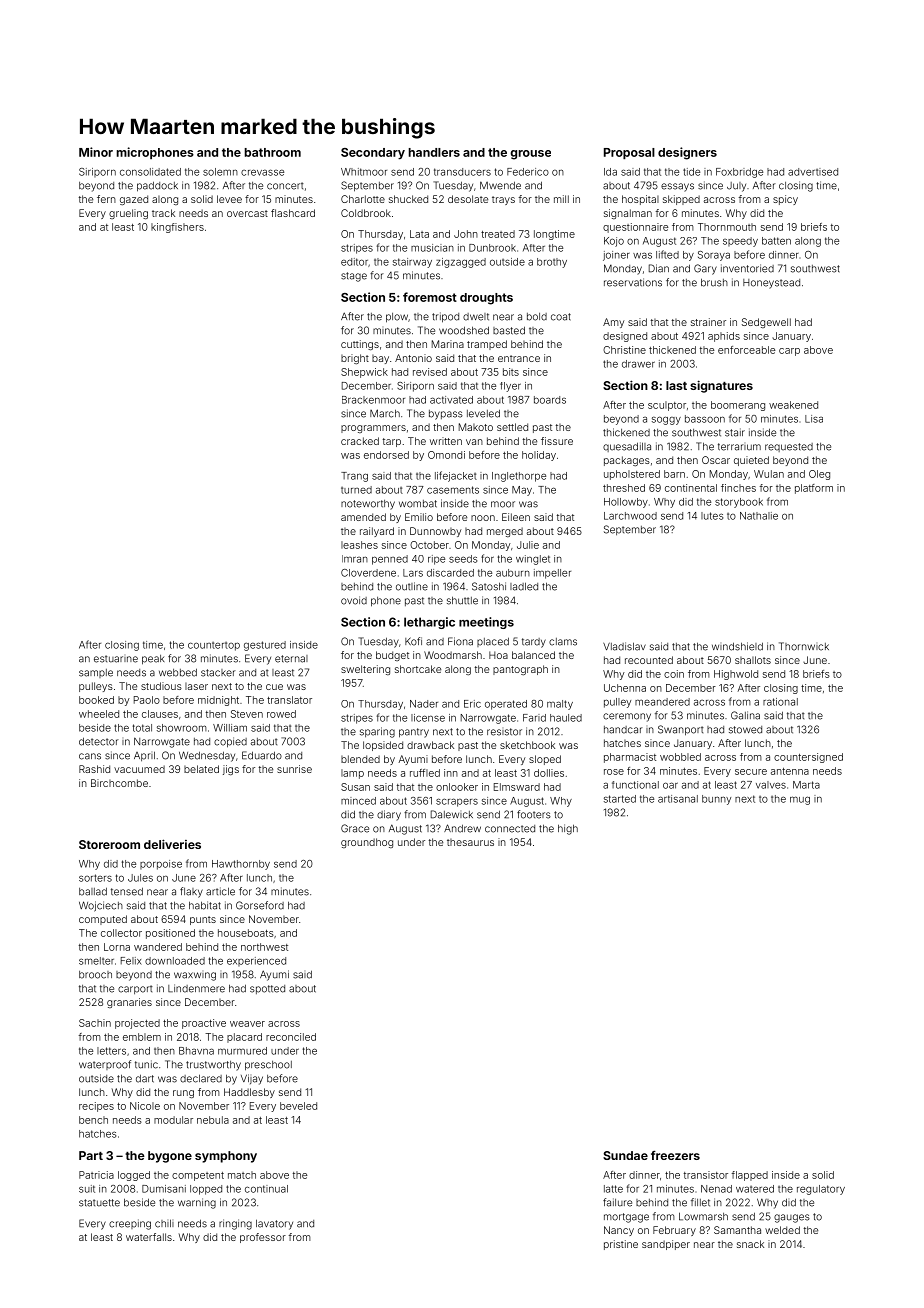 Image resolution: width=924 pixels, height=1308 pixels. Describe the element at coordinates (207, 756) in the screenshot. I see `Wednesday` at that location.
